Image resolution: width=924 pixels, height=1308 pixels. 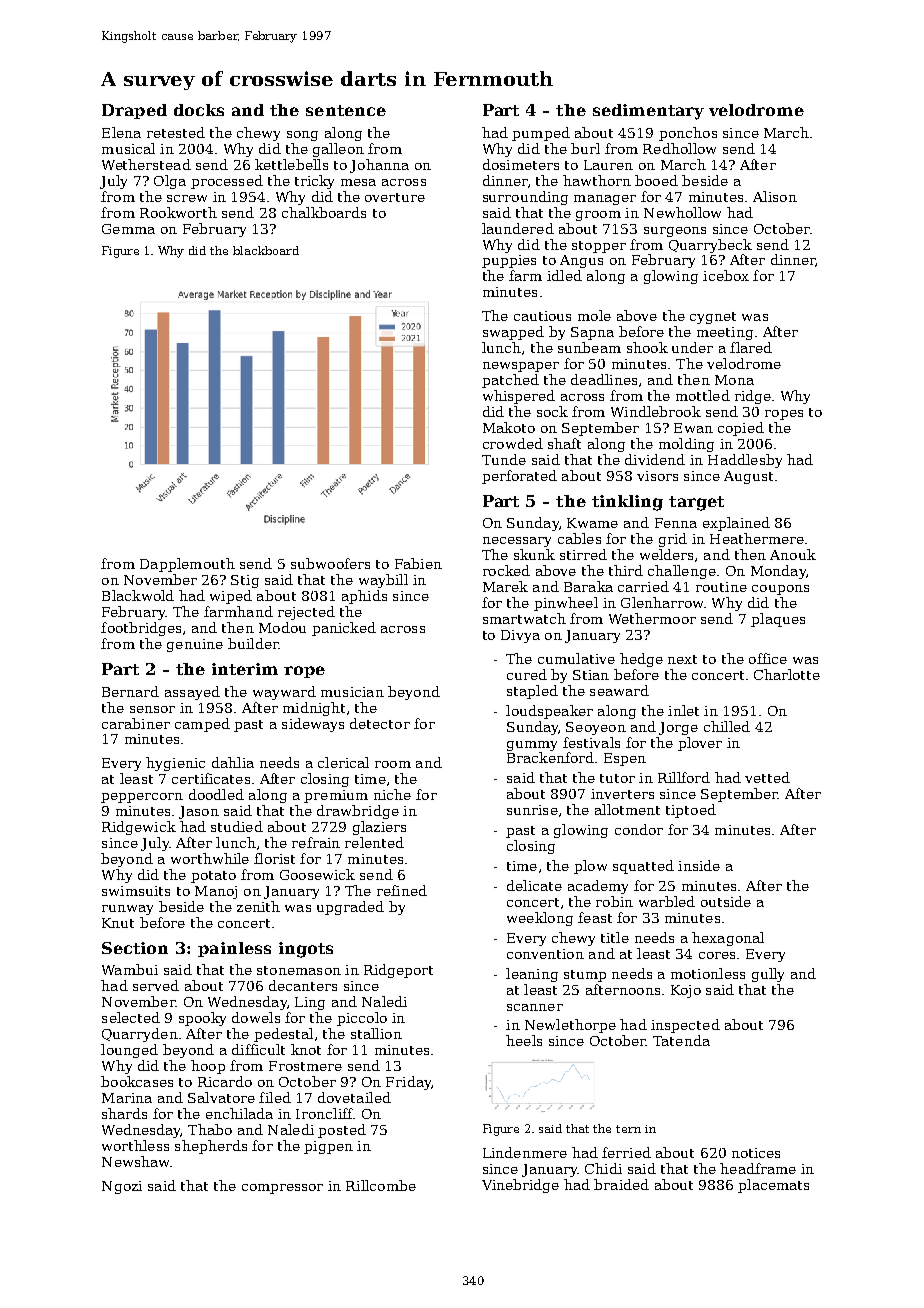 I want to click on rocked, so click(x=506, y=570).
